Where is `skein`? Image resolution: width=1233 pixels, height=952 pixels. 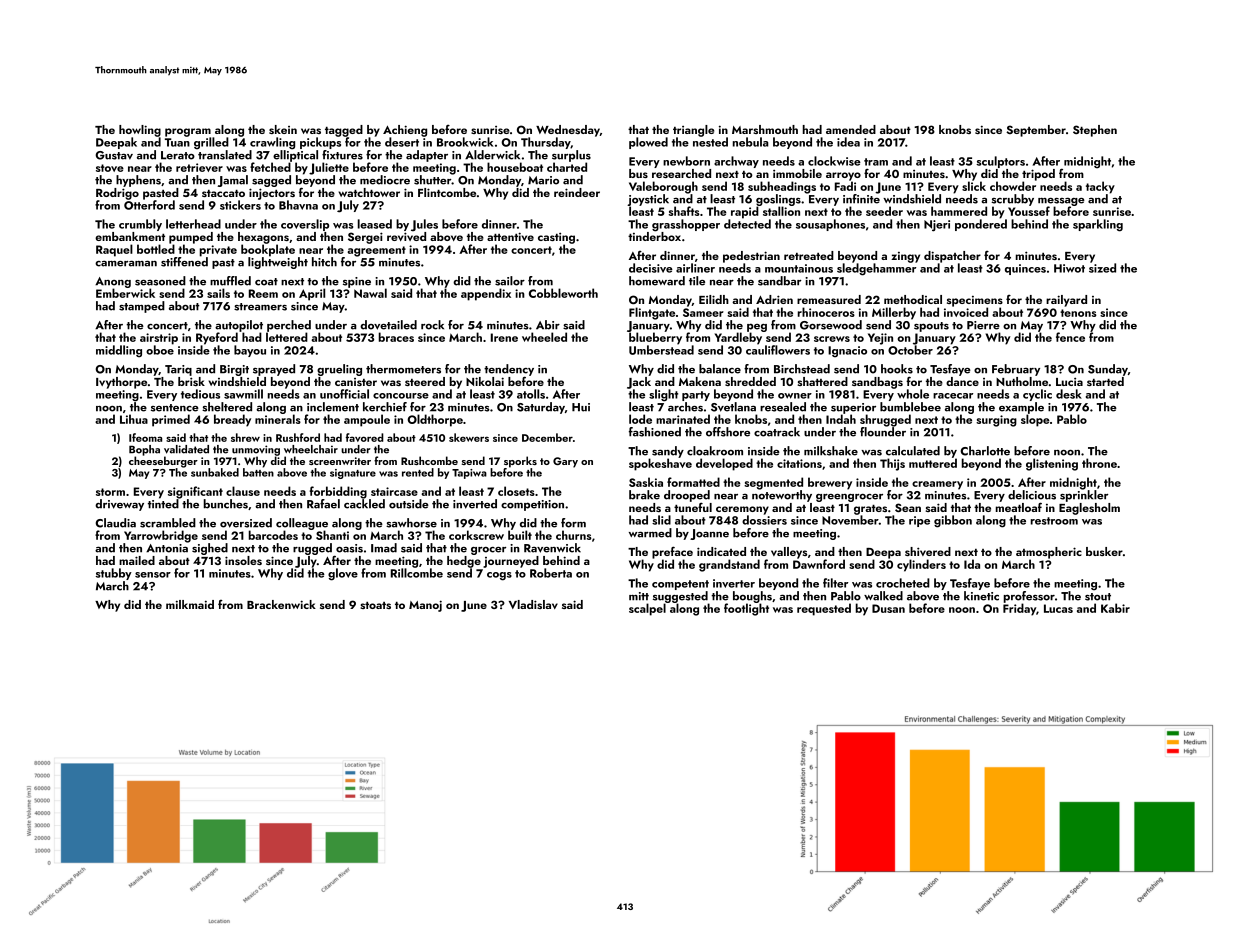
skein is located at coordinates (283, 129).
